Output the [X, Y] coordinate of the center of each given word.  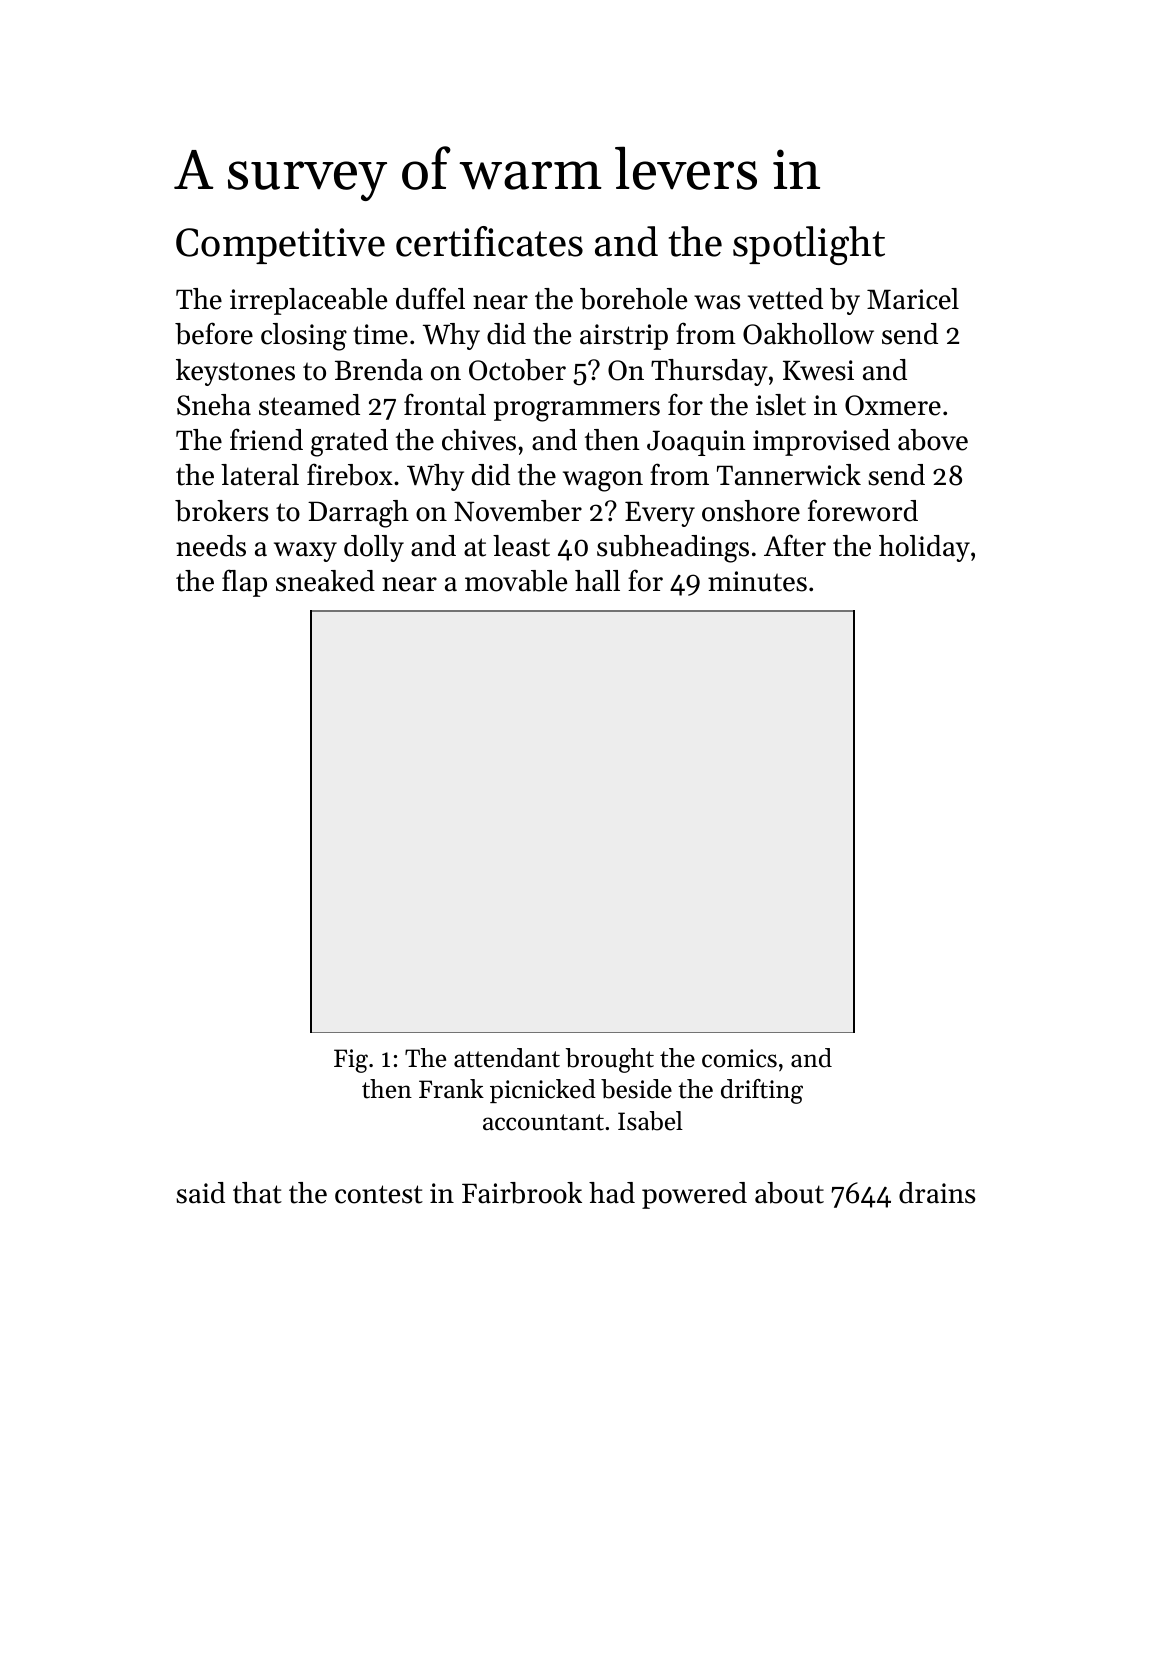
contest [379, 1194]
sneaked [325, 581]
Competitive [280, 246]
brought [610, 1060]
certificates [489, 241]
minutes [757, 581]
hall [597, 581]
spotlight [809, 245]
